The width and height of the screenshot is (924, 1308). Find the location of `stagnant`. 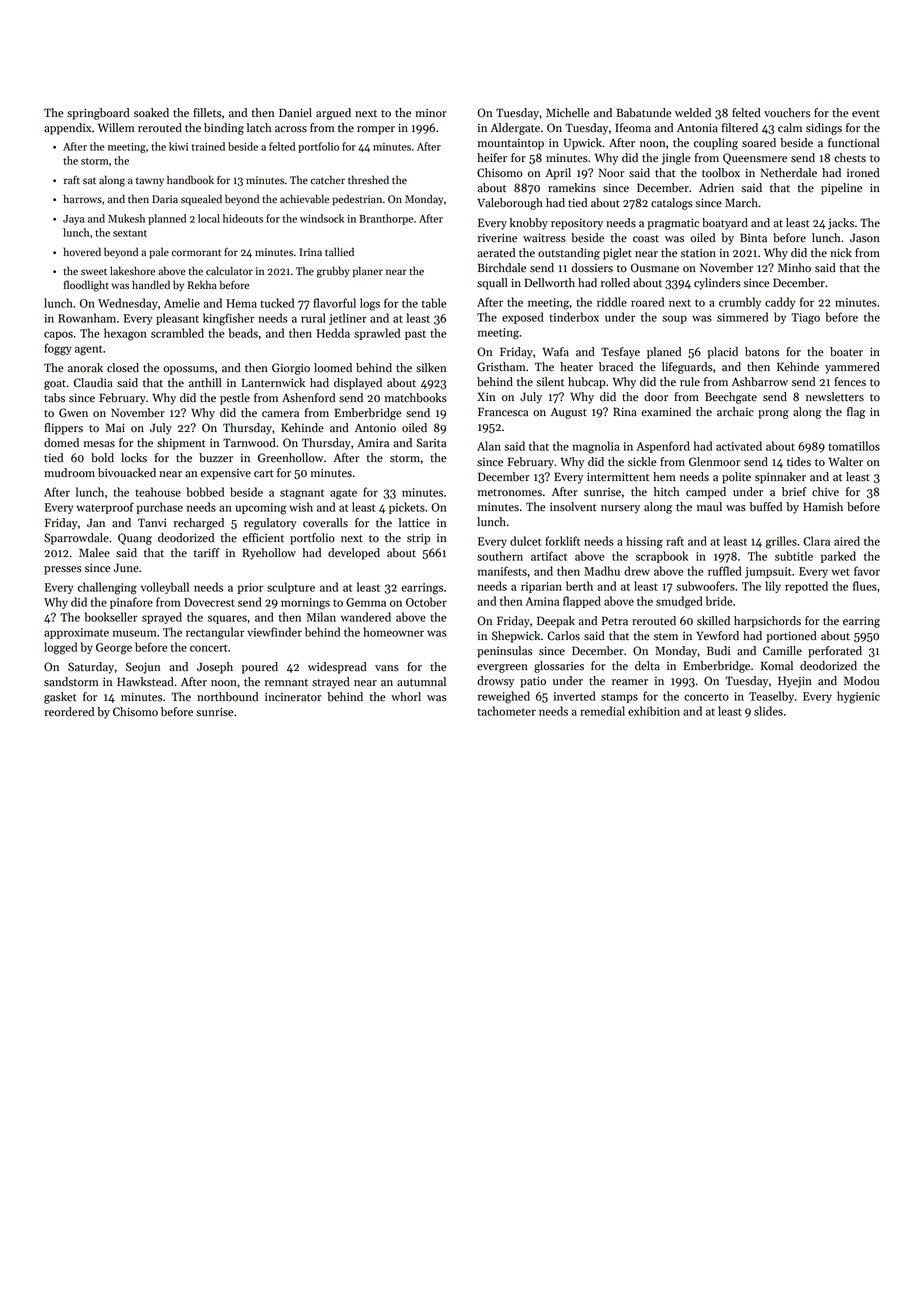

stagnant is located at coordinates (302, 494).
